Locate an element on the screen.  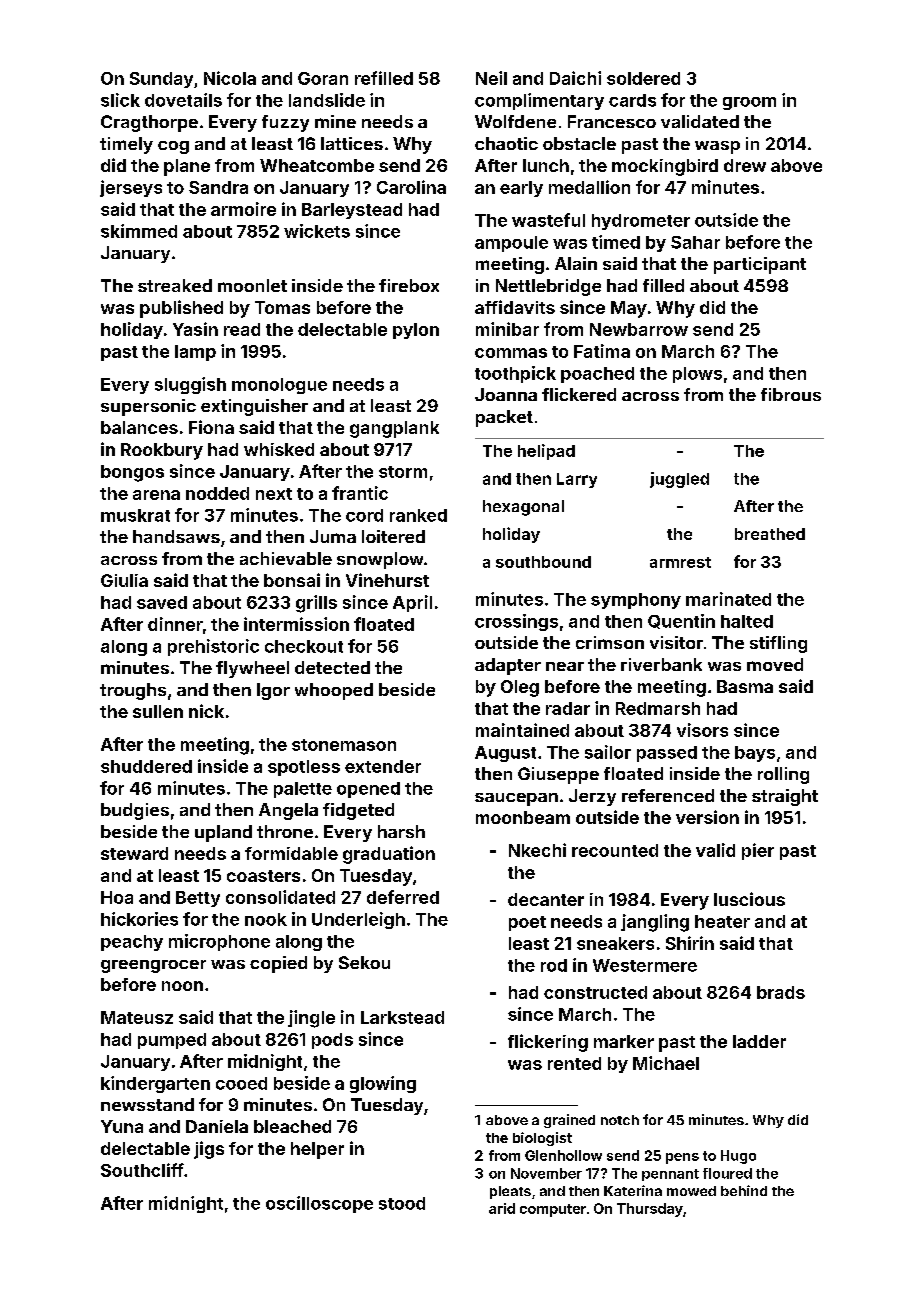
Giuseppe is located at coordinates (558, 775).
